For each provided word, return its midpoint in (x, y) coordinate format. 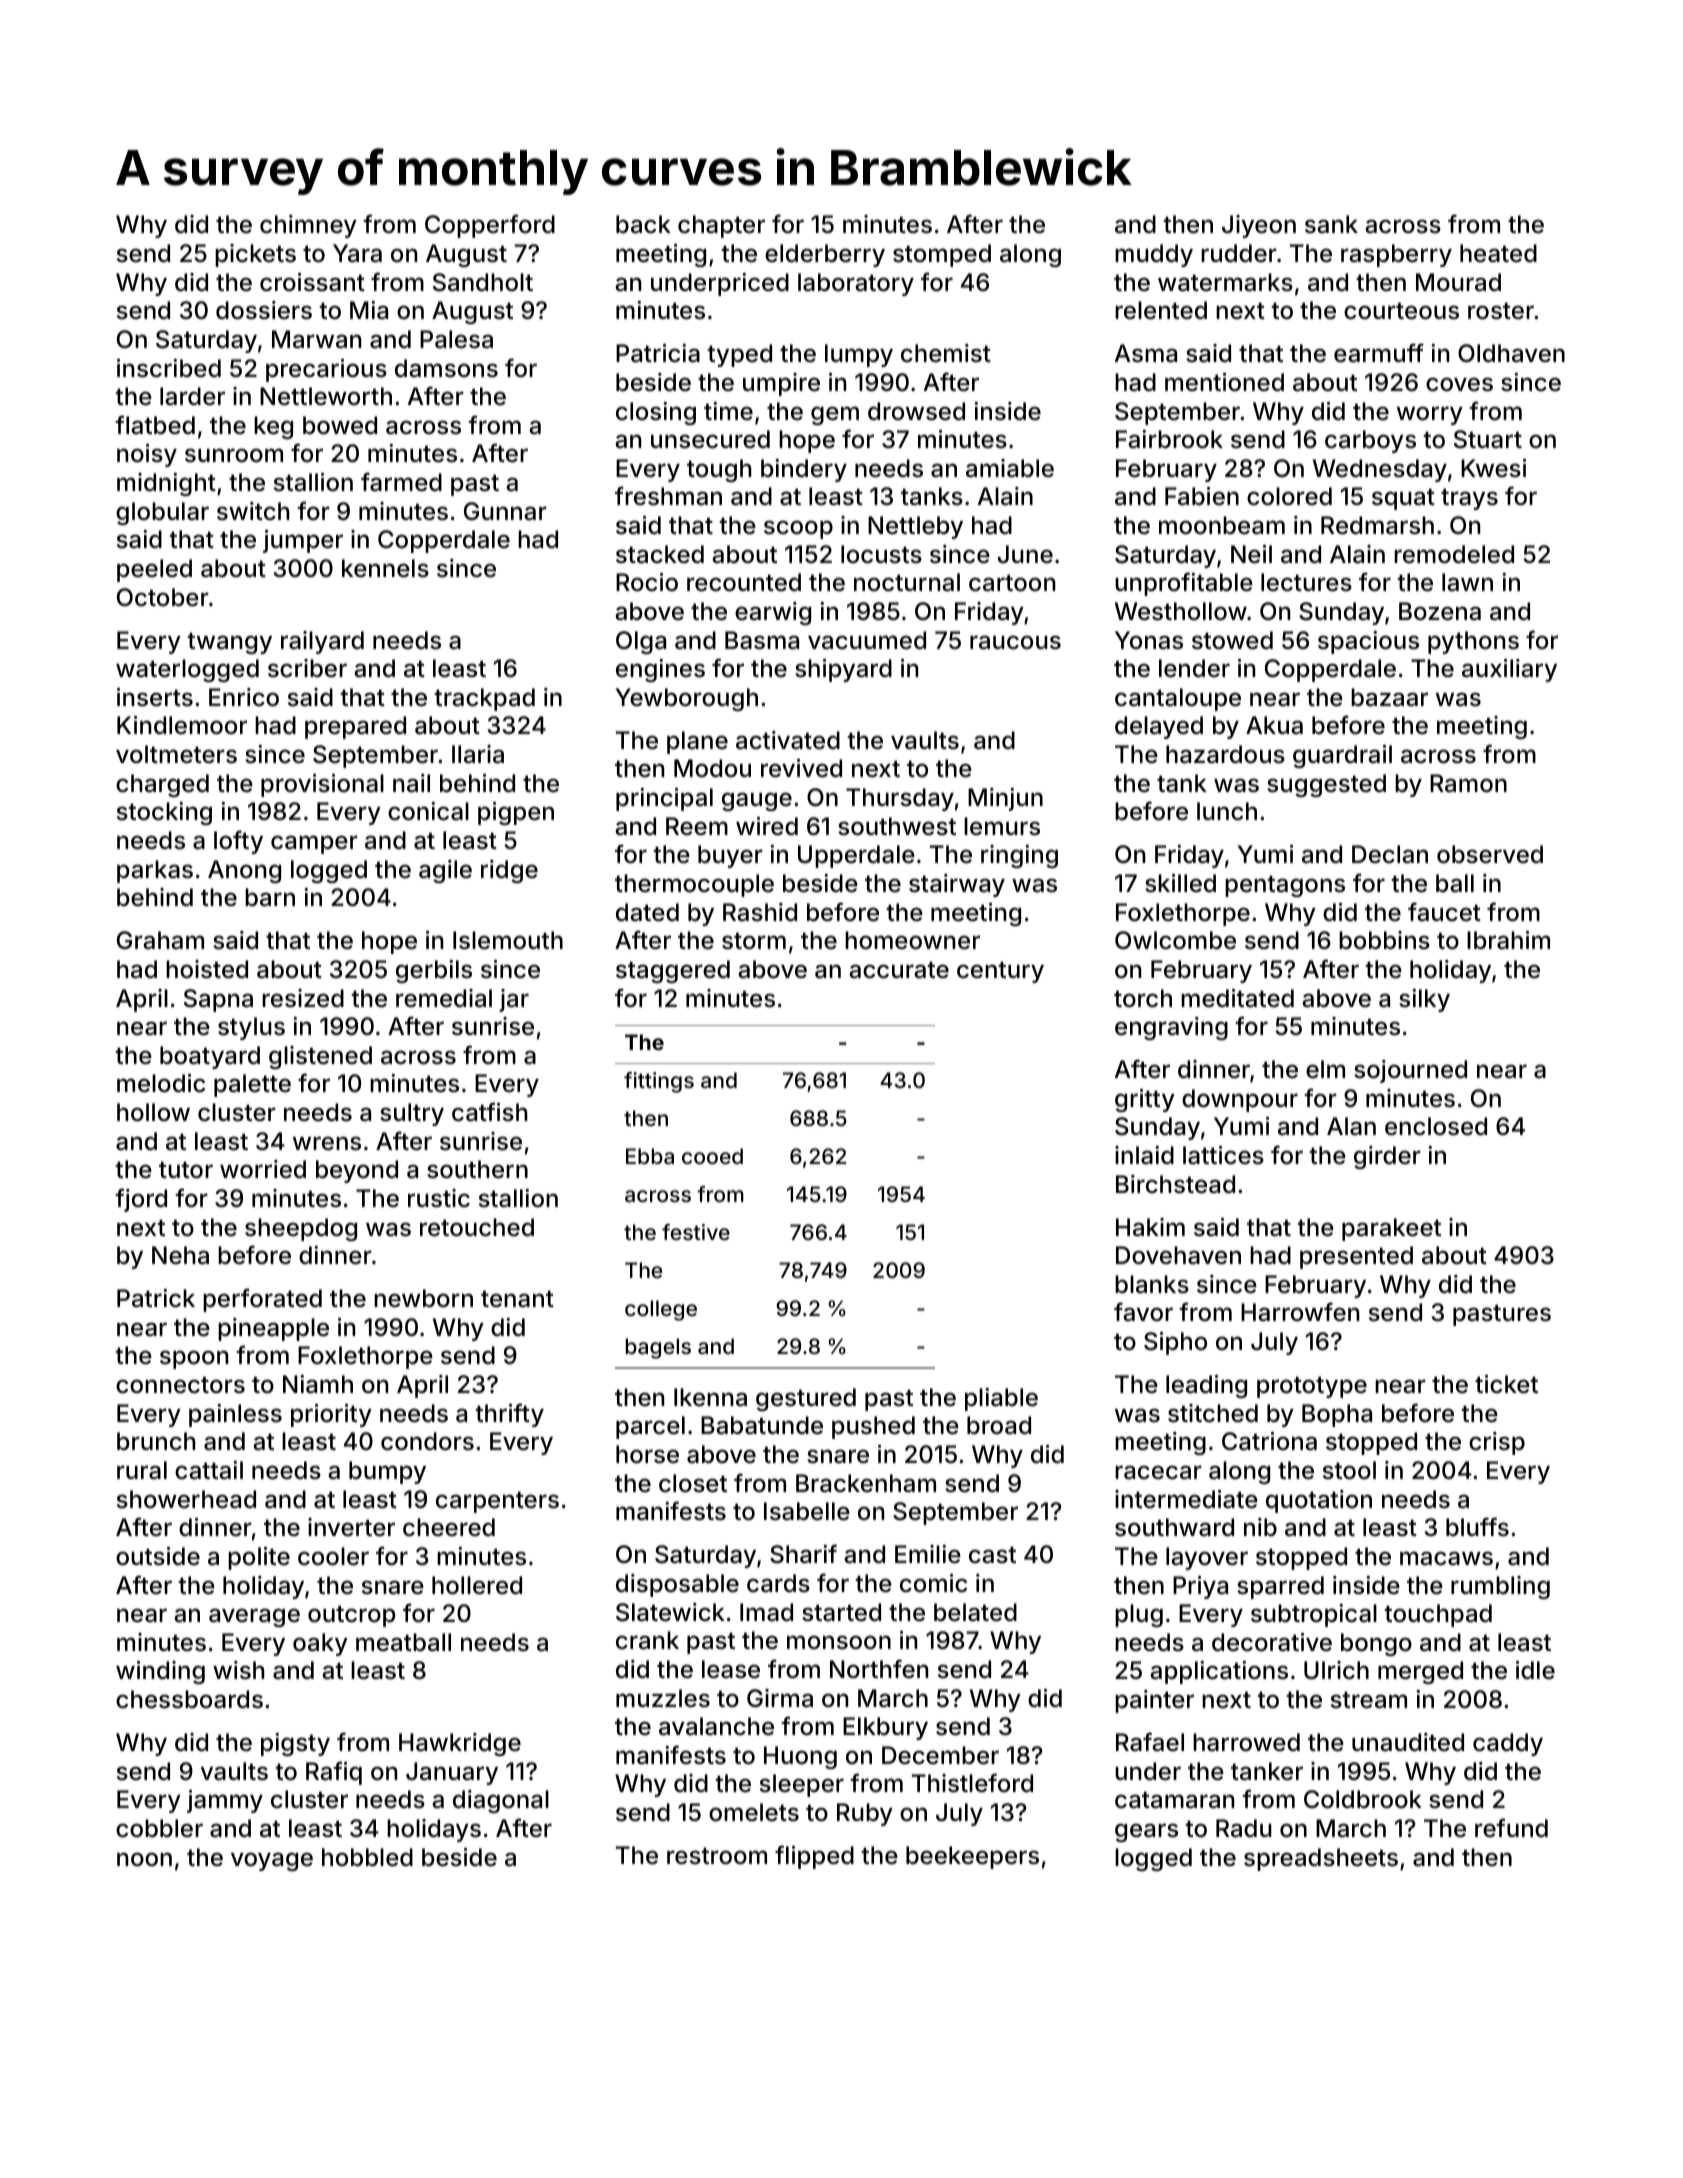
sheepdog (301, 1229)
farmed (401, 482)
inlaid (1144, 1155)
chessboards (189, 1699)
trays (1469, 499)
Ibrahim (1508, 940)
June (1025, 554)
